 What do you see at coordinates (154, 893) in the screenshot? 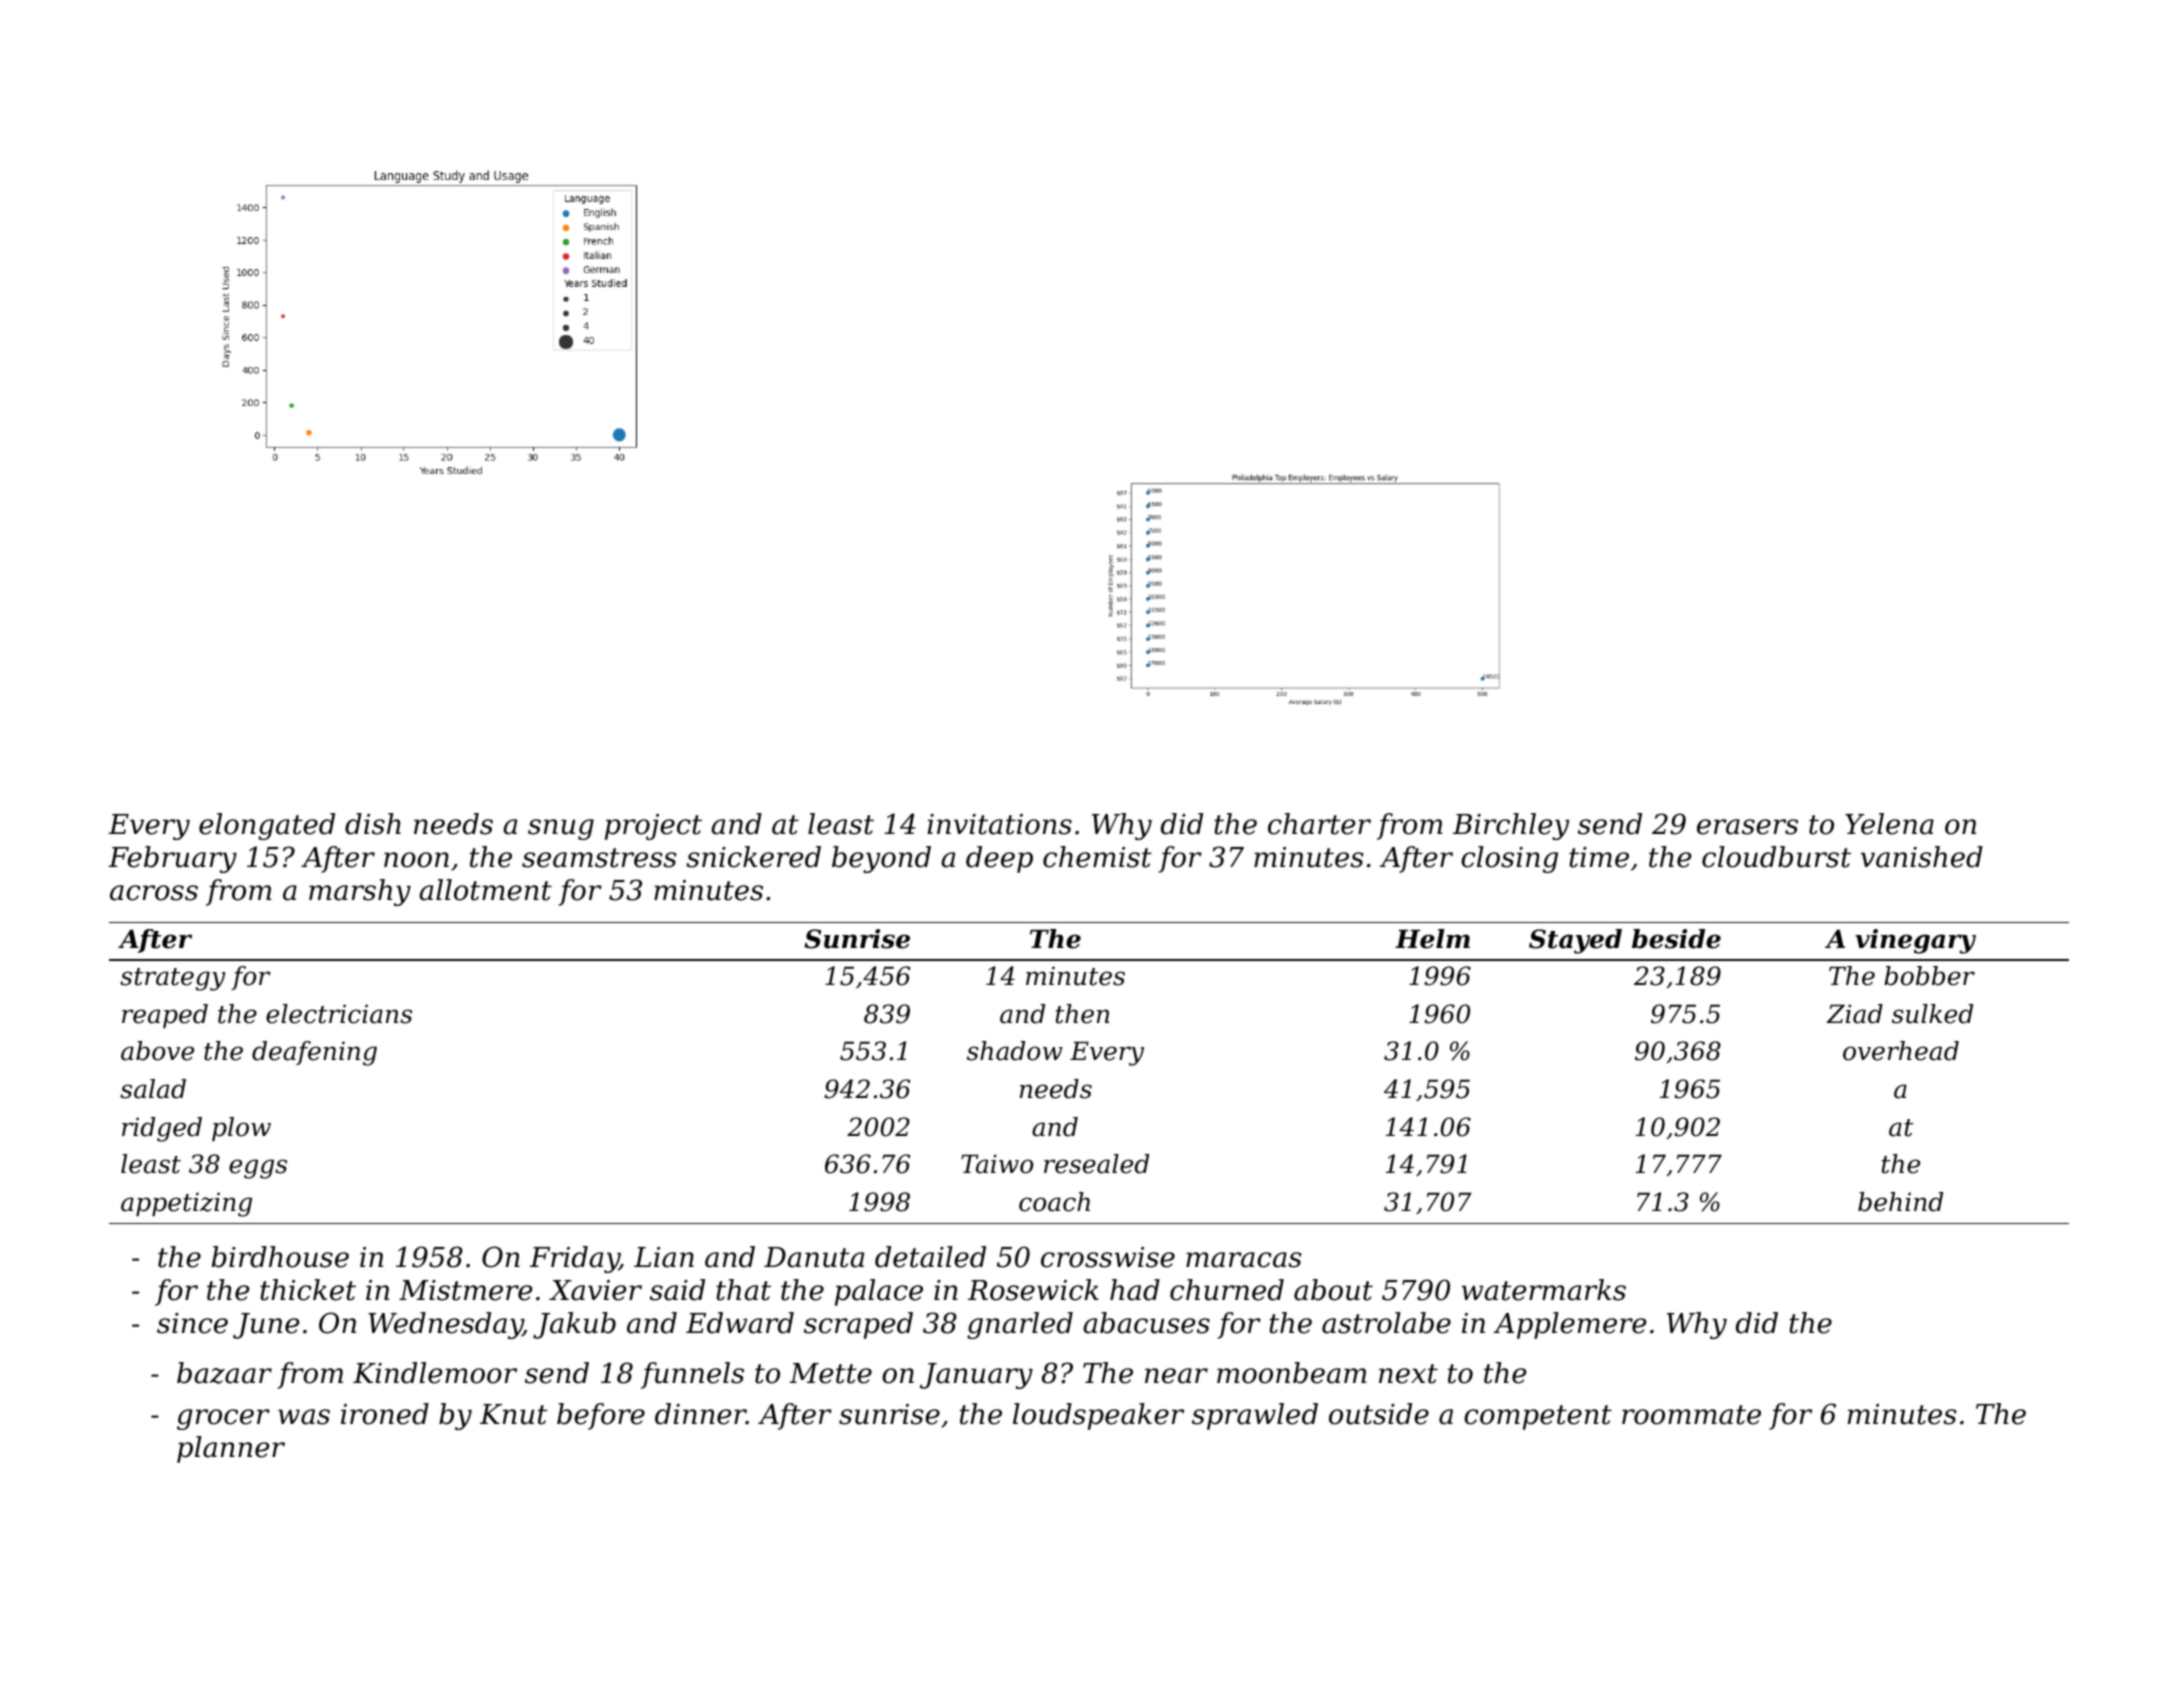
I see `across` at bounding box center [154, 893].
